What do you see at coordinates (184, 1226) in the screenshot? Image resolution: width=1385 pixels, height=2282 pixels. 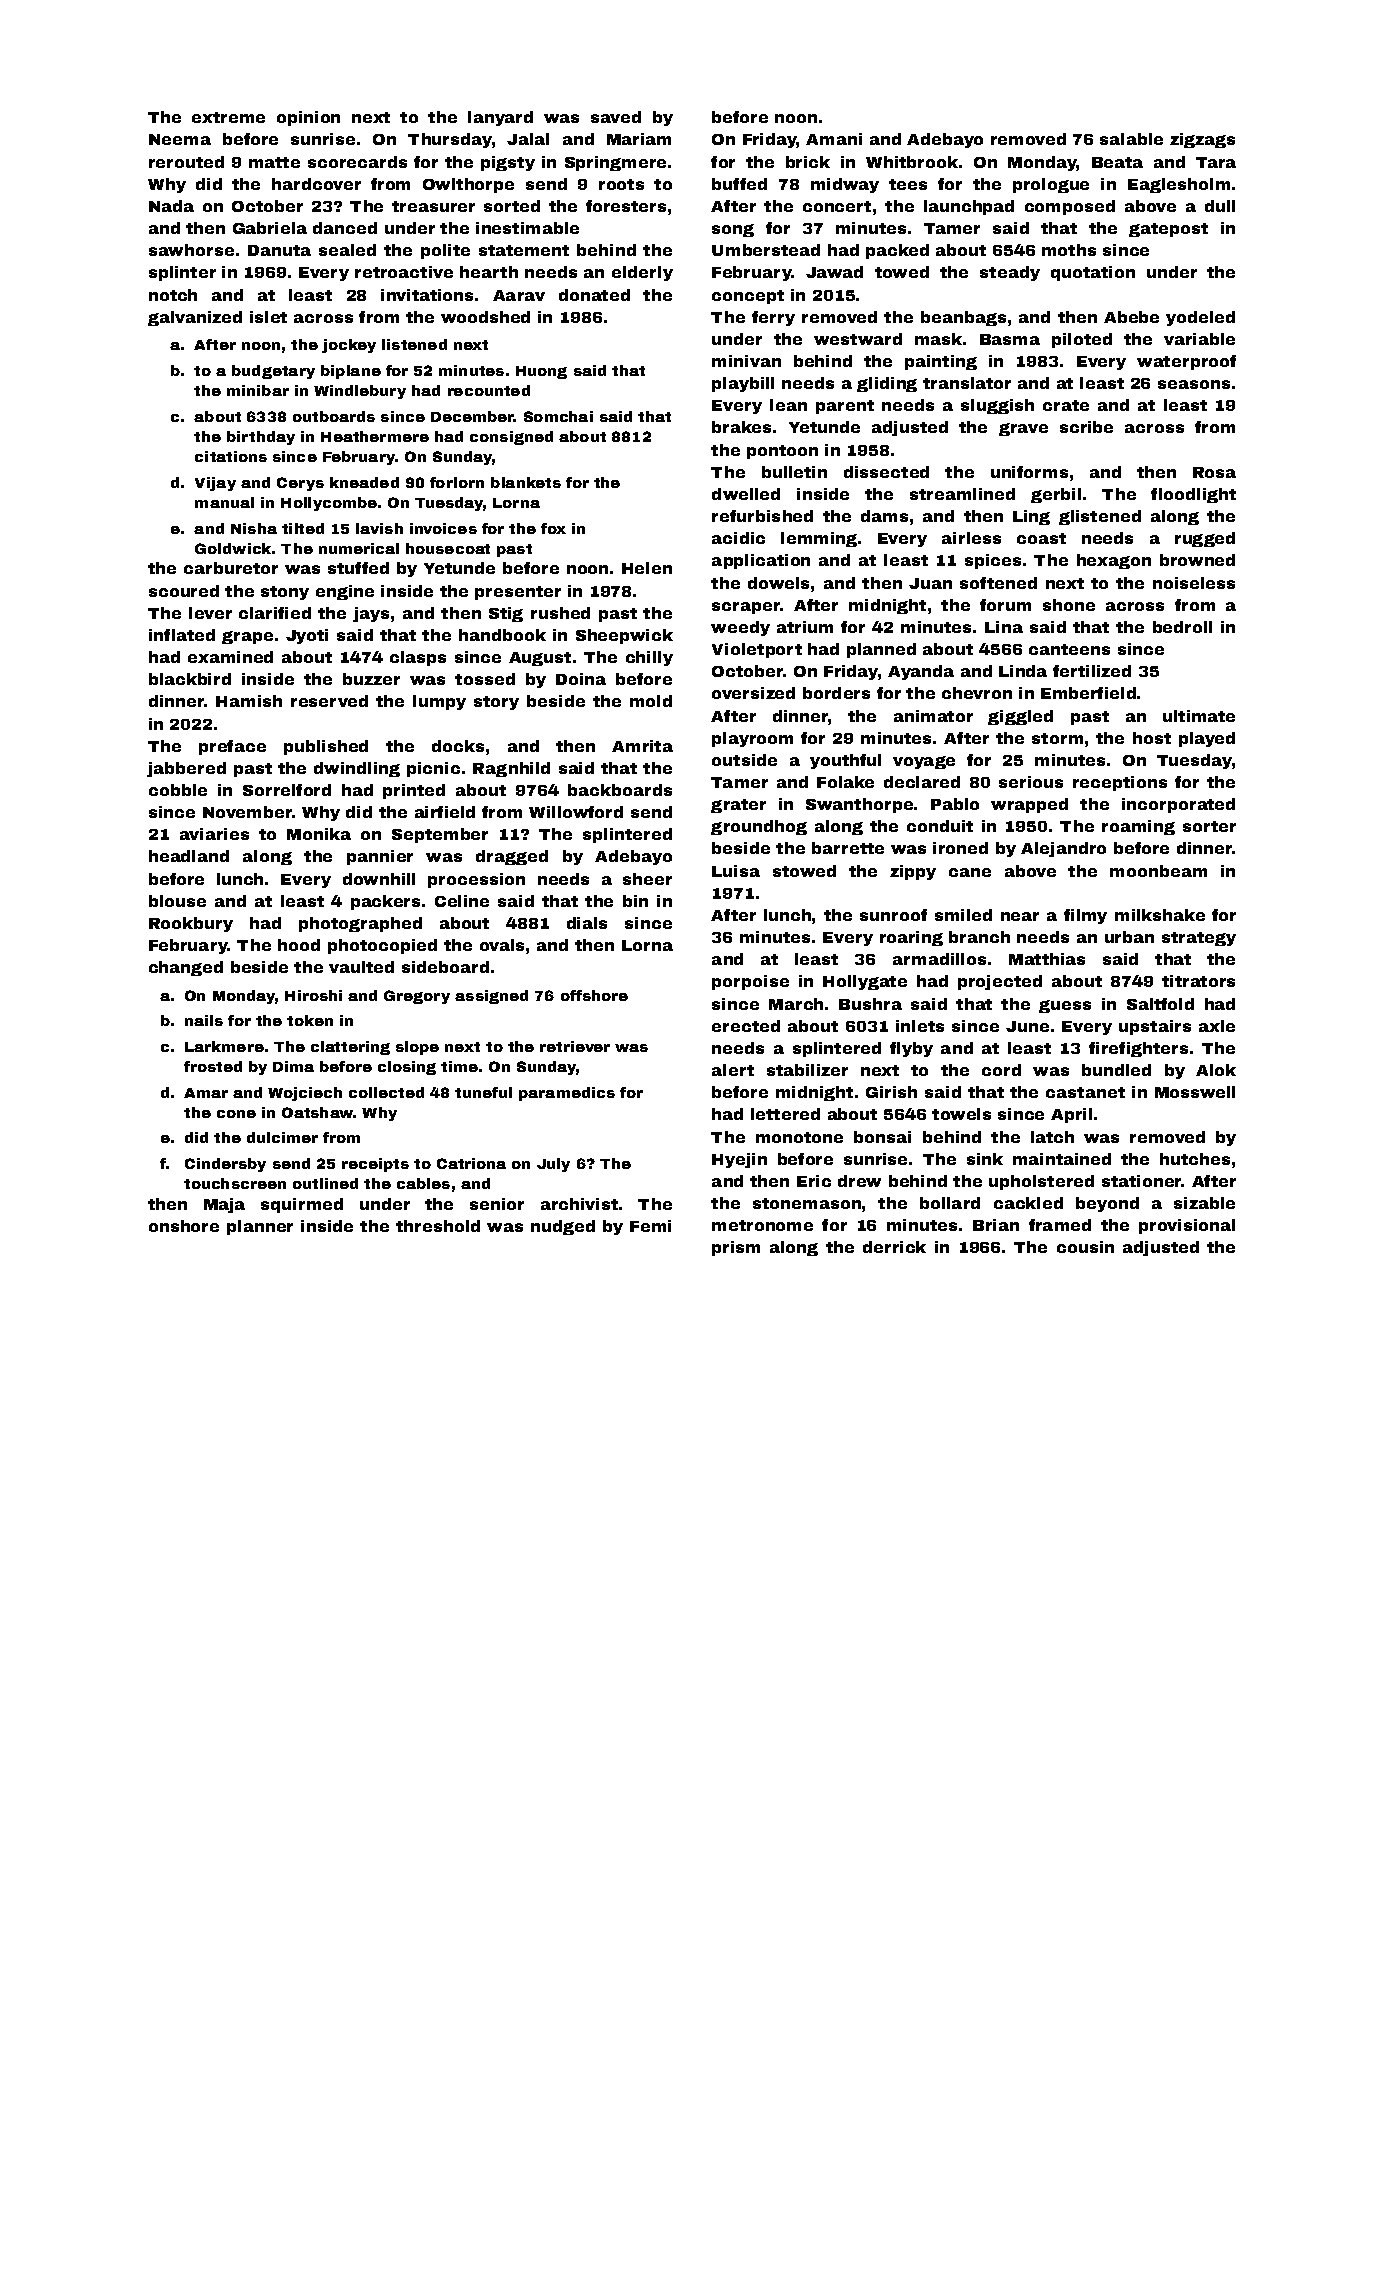 I see `onshore` at bounding box center [184, 1226].
